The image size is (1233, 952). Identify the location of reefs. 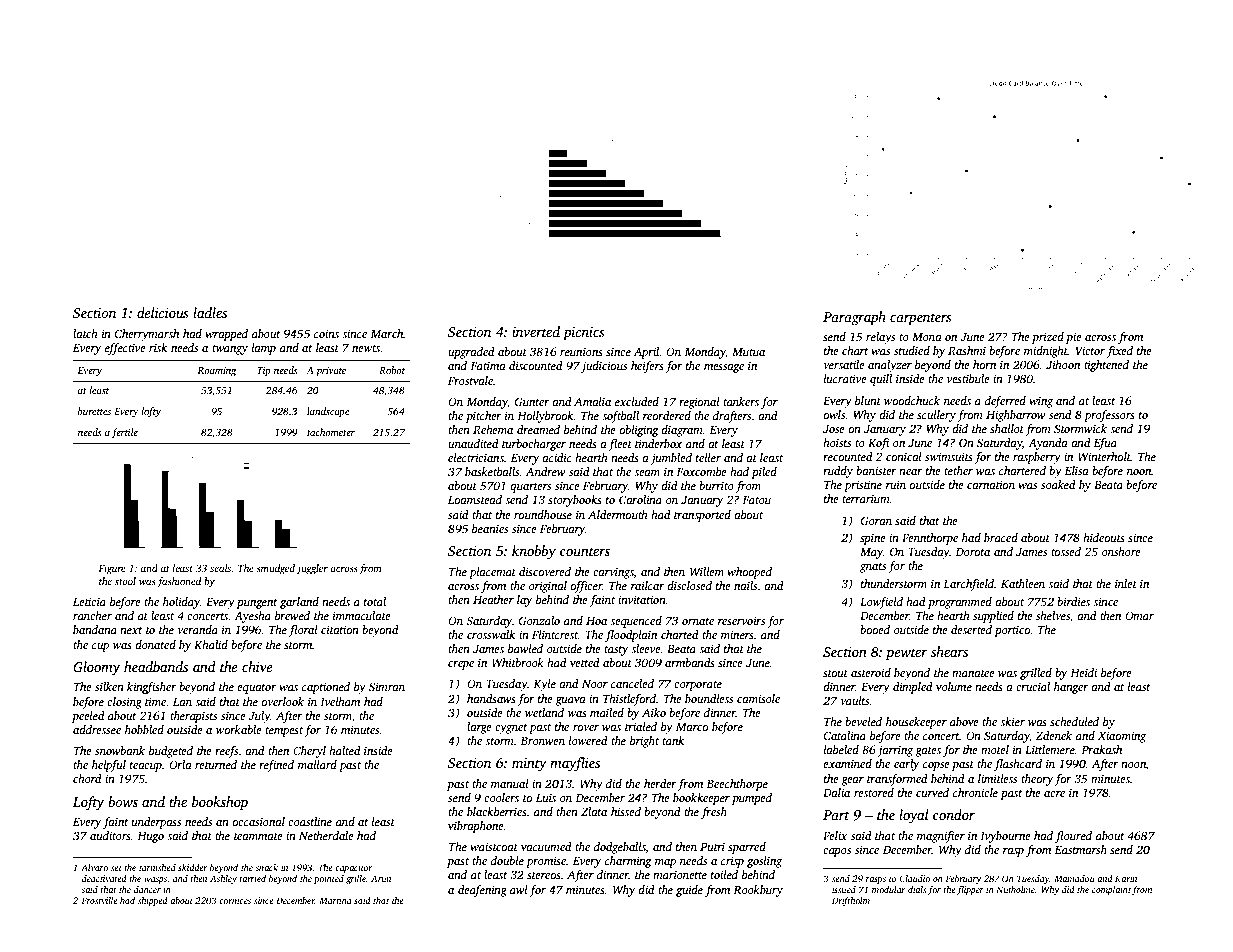
(226, 752).
